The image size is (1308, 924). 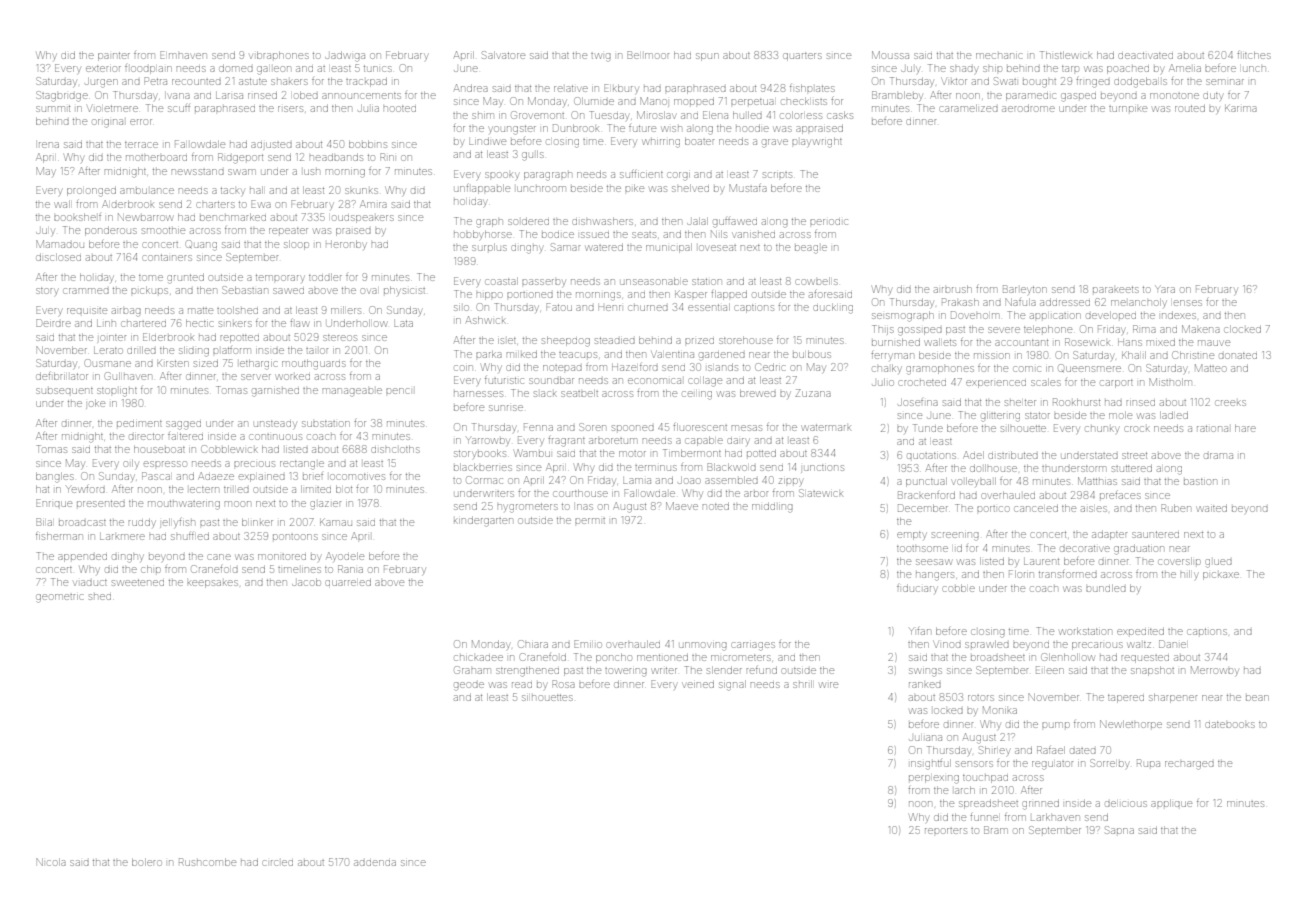 What do you see at coordinates (811, 249) in the document?
I see `beagle` at bounding box center [811, 249].
